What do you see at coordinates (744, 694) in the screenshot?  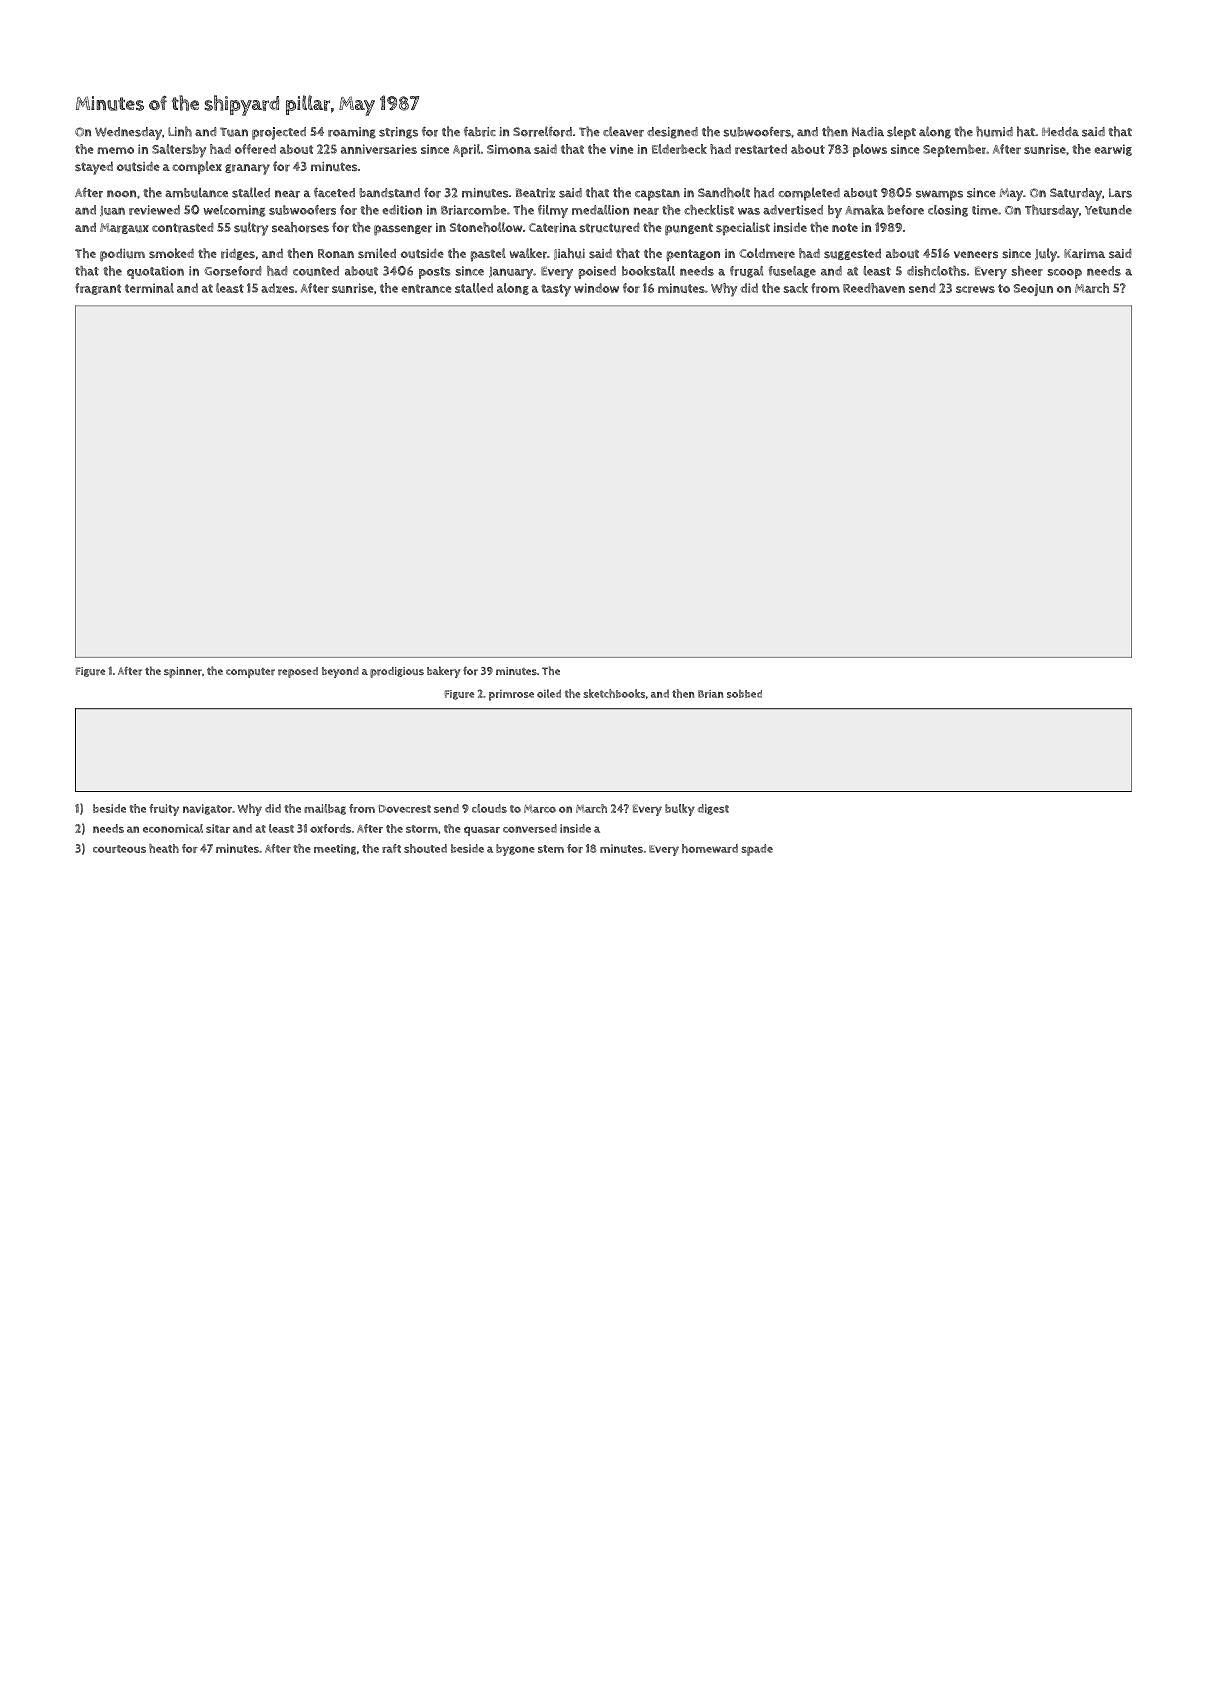 I see `sobbed` at bounding box center [744, 694].
